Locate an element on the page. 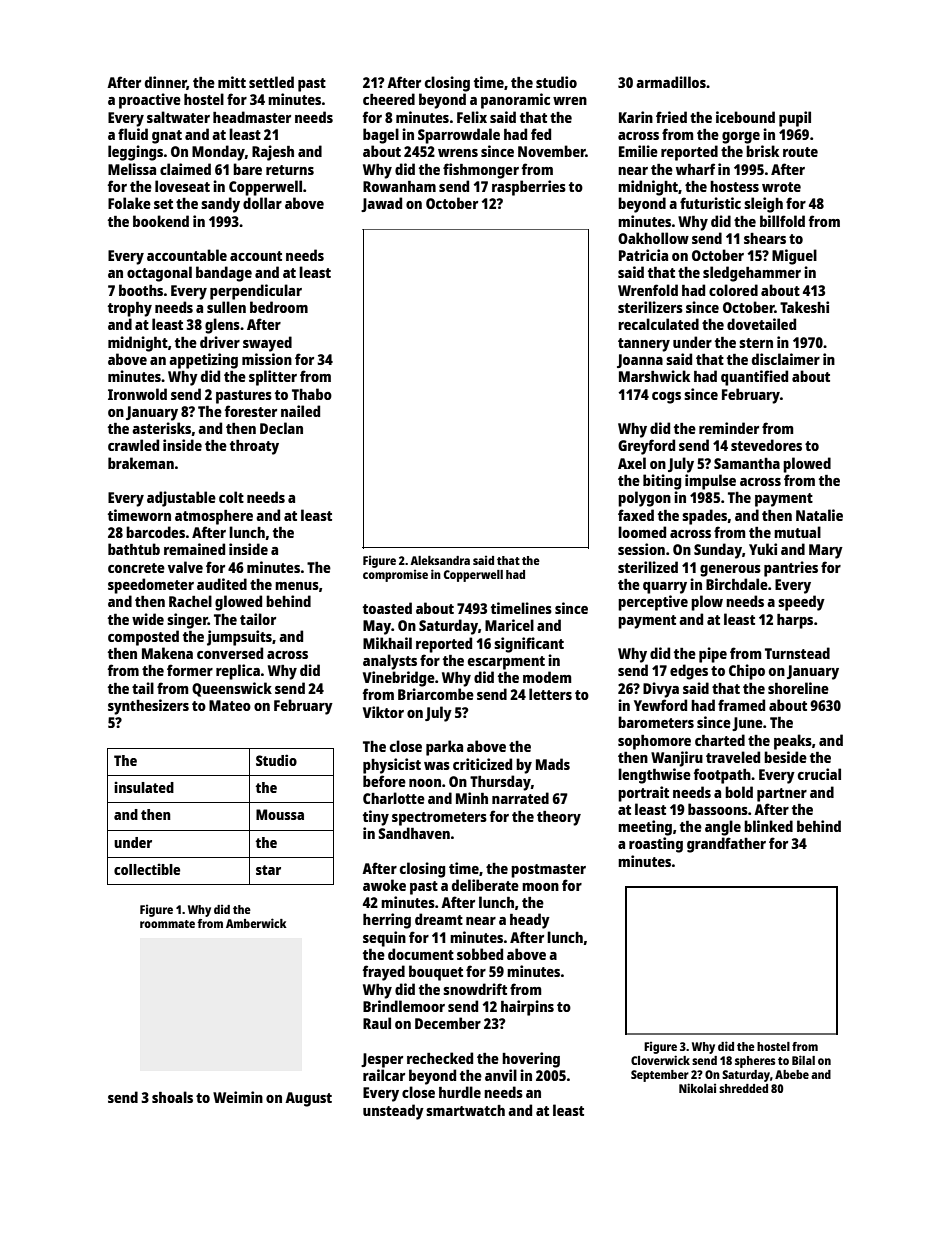 Image resolution: width=952 pixels, height=1233 pixels. bold is located at coordinates (739, 792).
